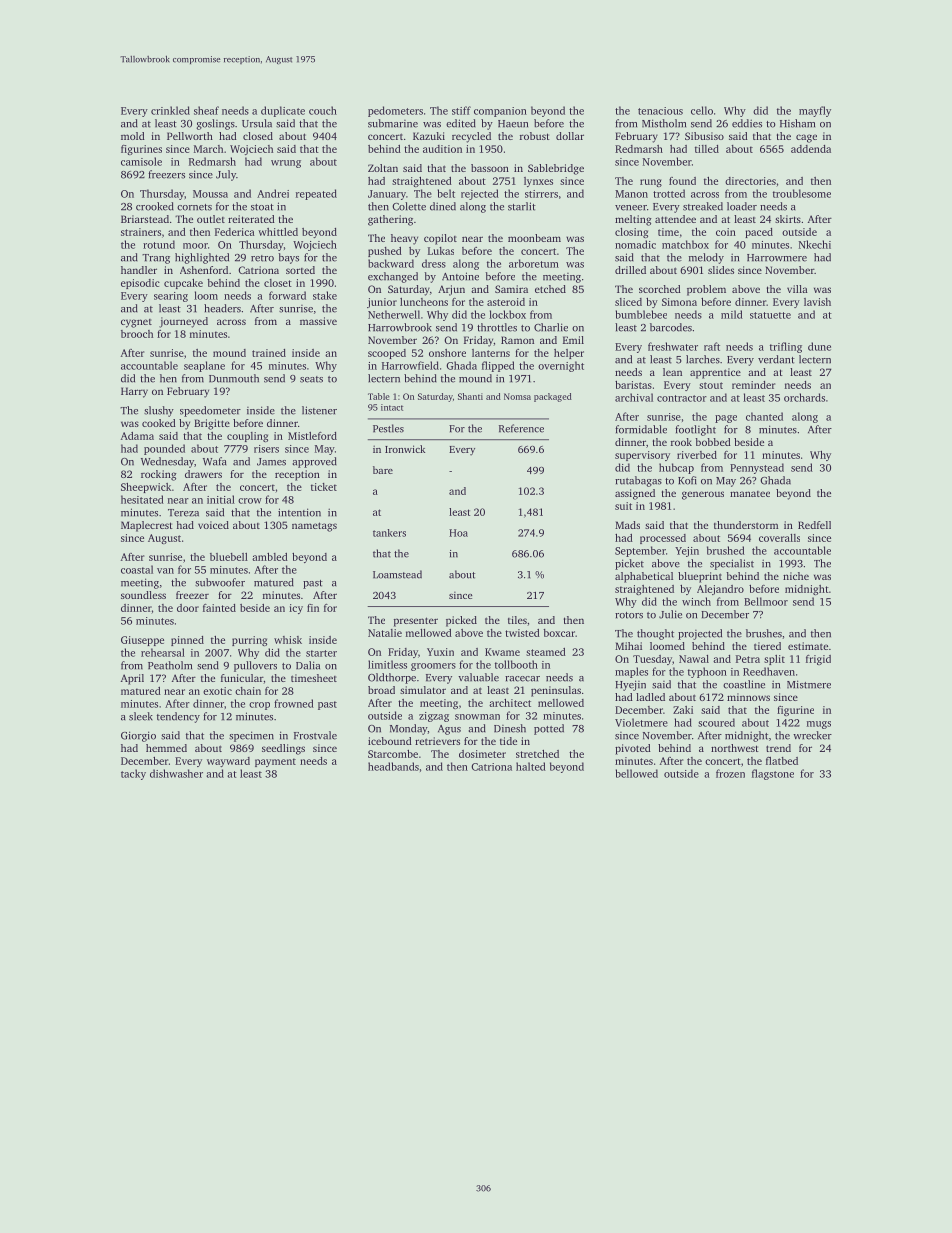 Image resolution: width=952 pixels, height=1233 pixels. I want to click on mayfly, so click(815, 111).
